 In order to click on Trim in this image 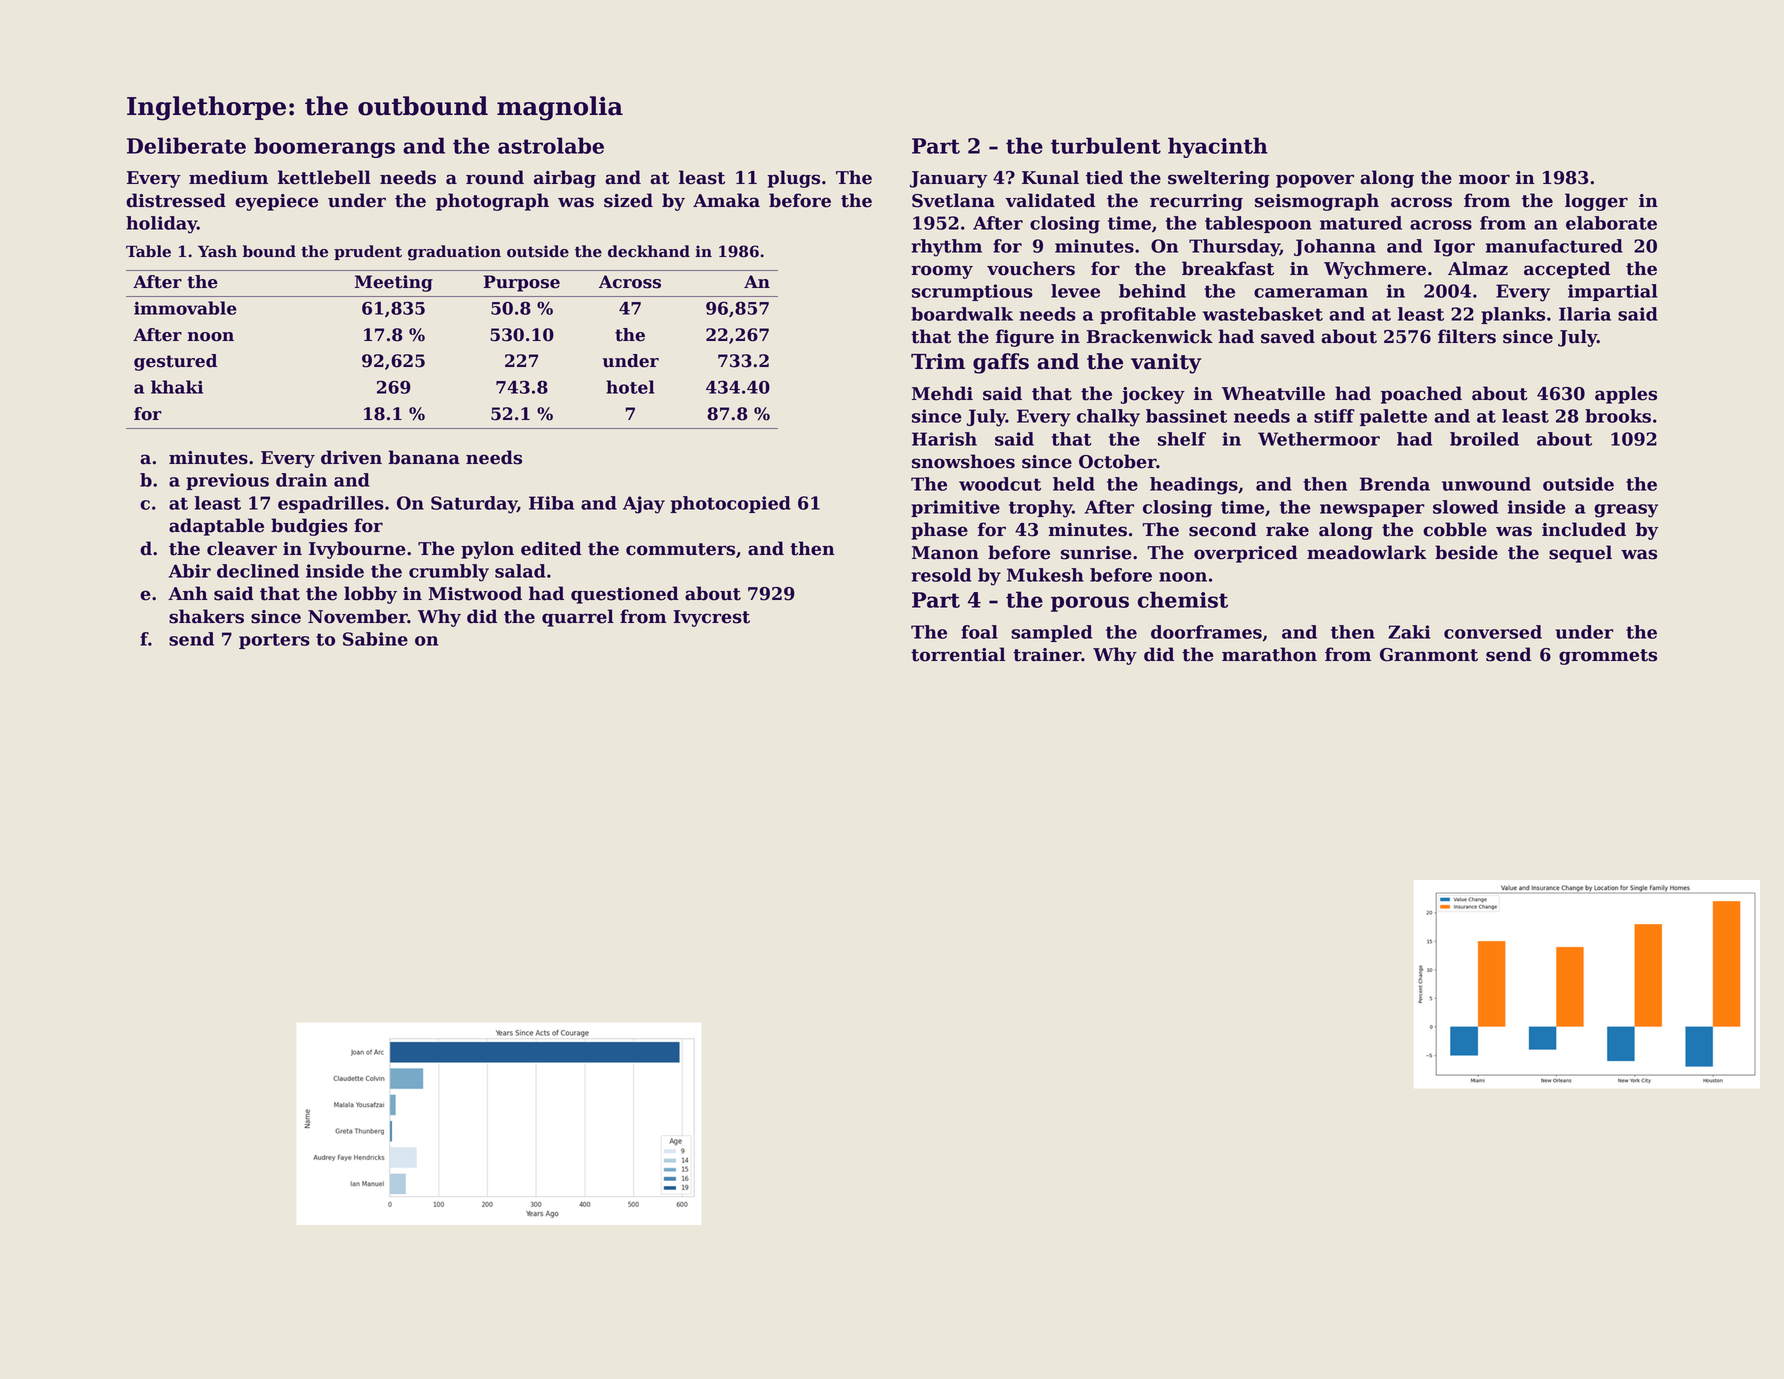, I will do `click(938, 361)`.
